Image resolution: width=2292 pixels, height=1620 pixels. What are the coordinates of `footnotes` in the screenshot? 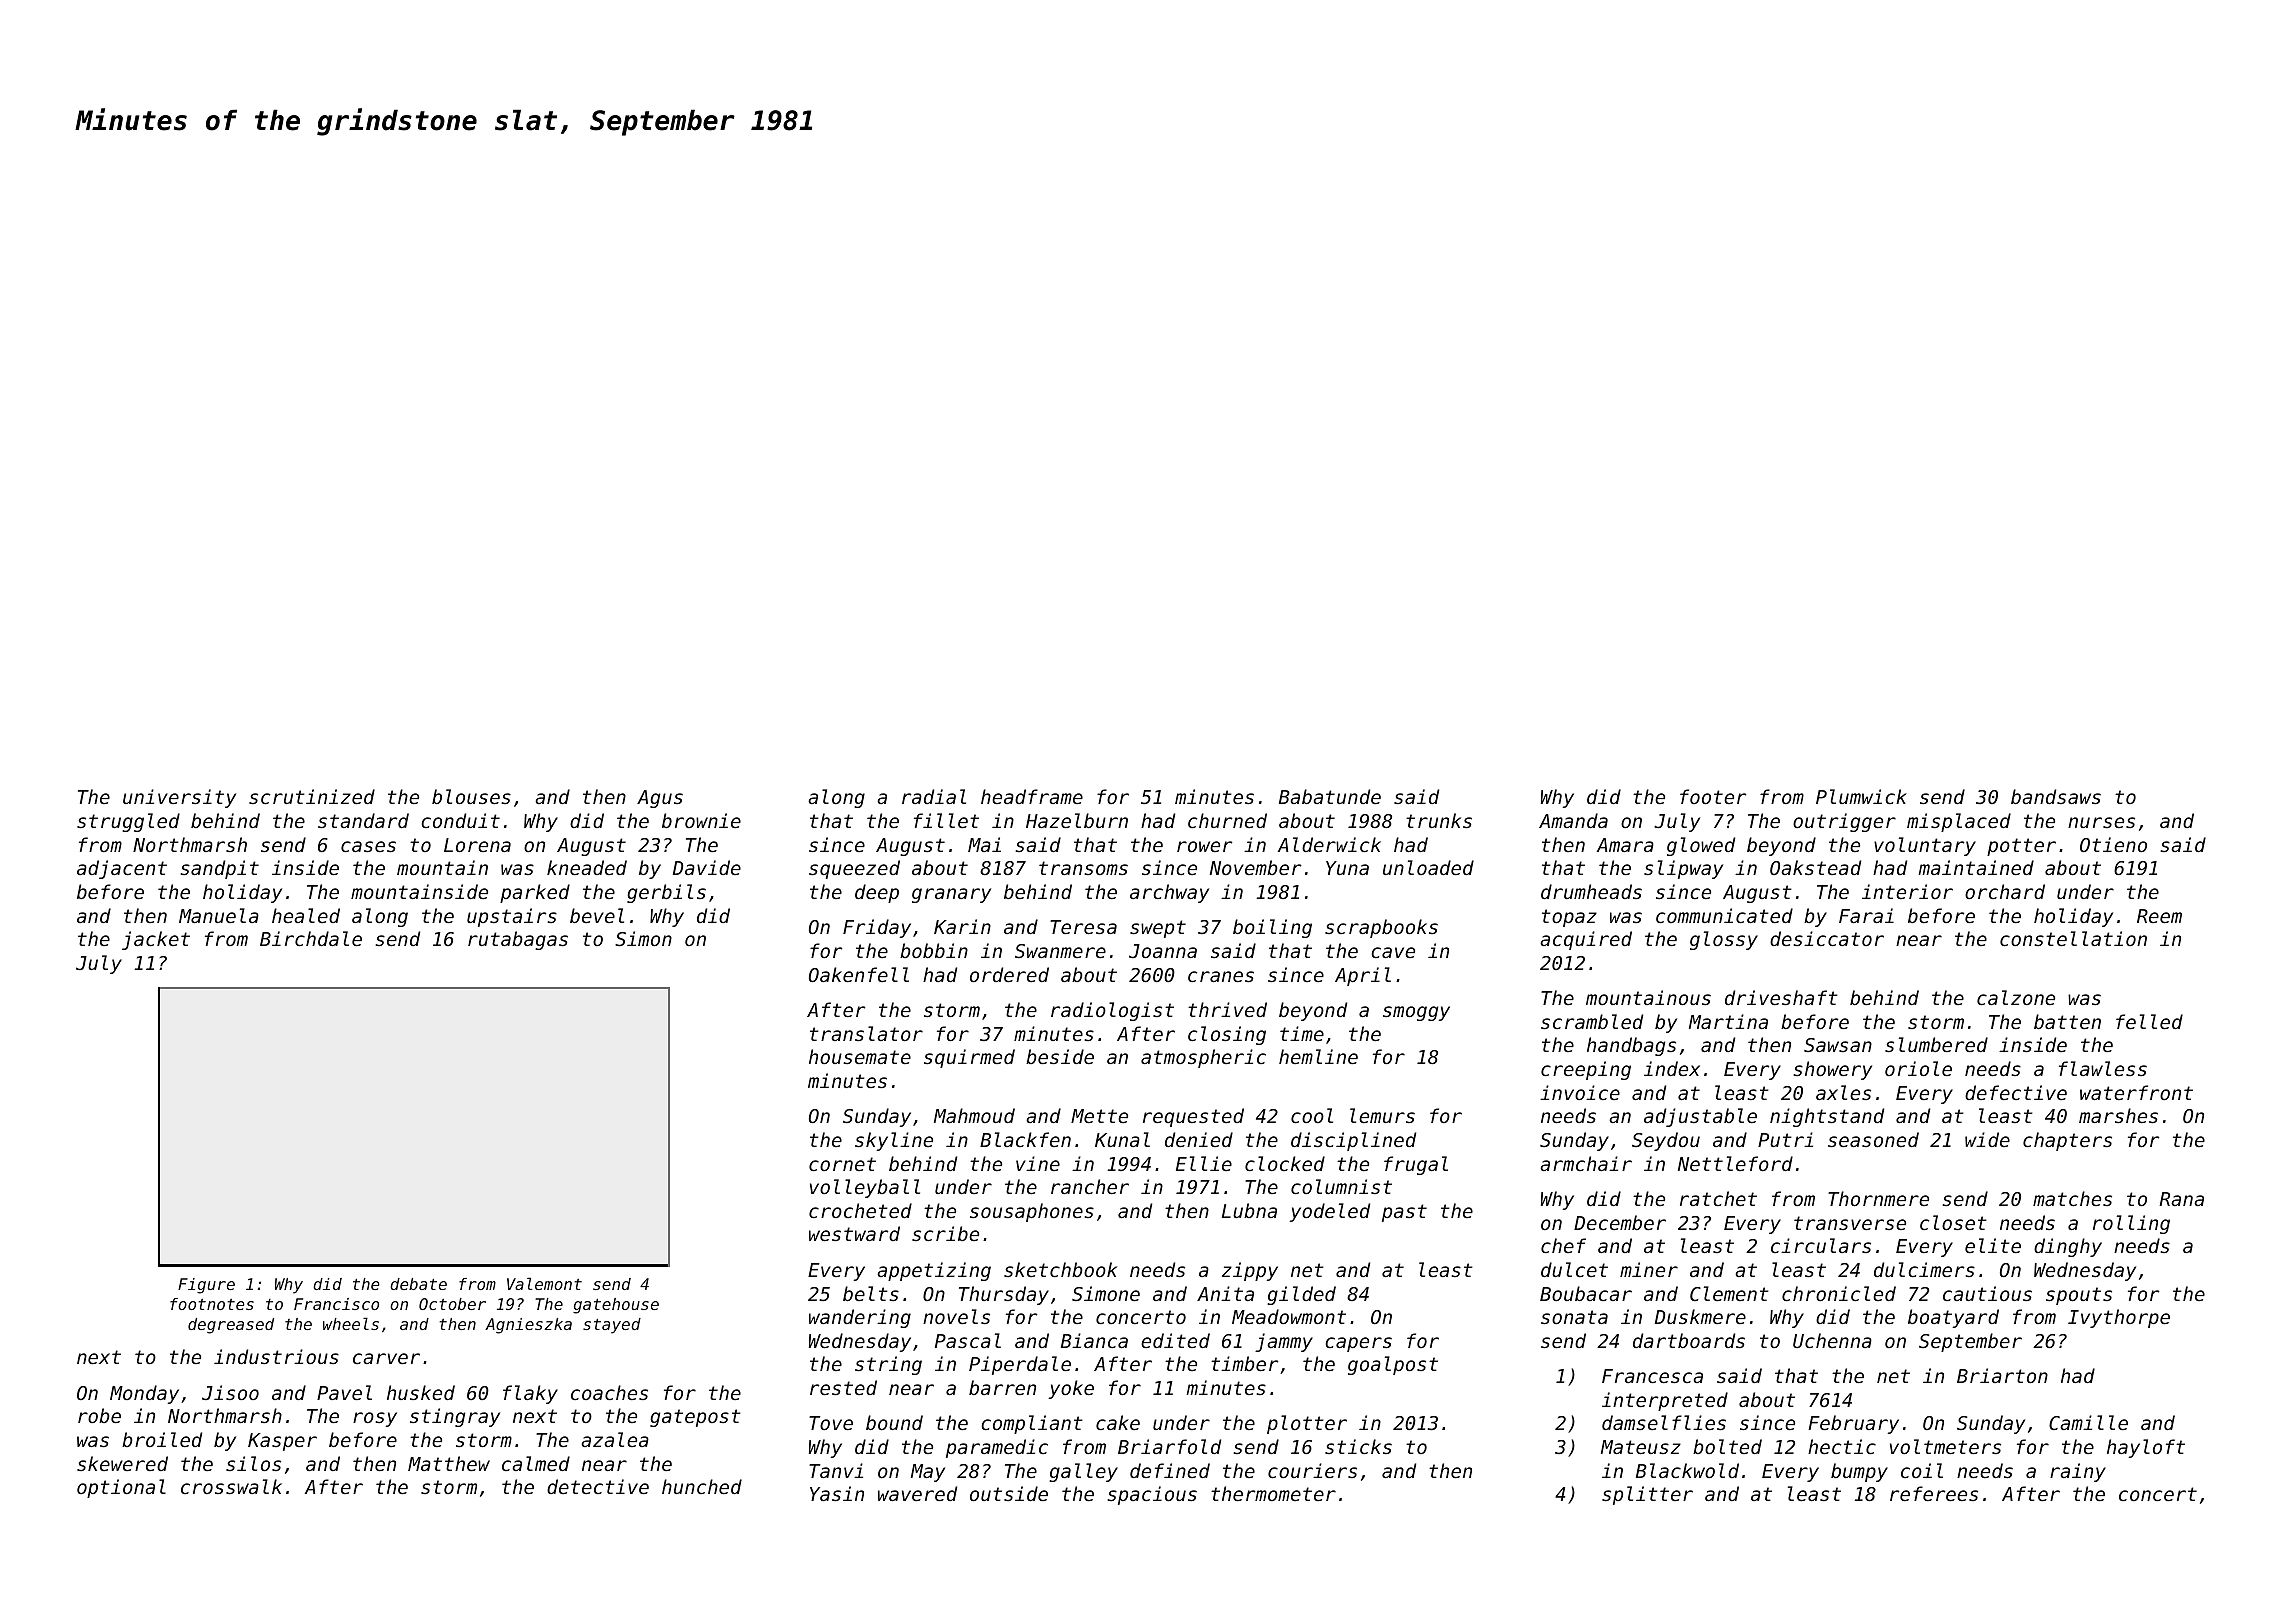 It's located at (212, 1304).
